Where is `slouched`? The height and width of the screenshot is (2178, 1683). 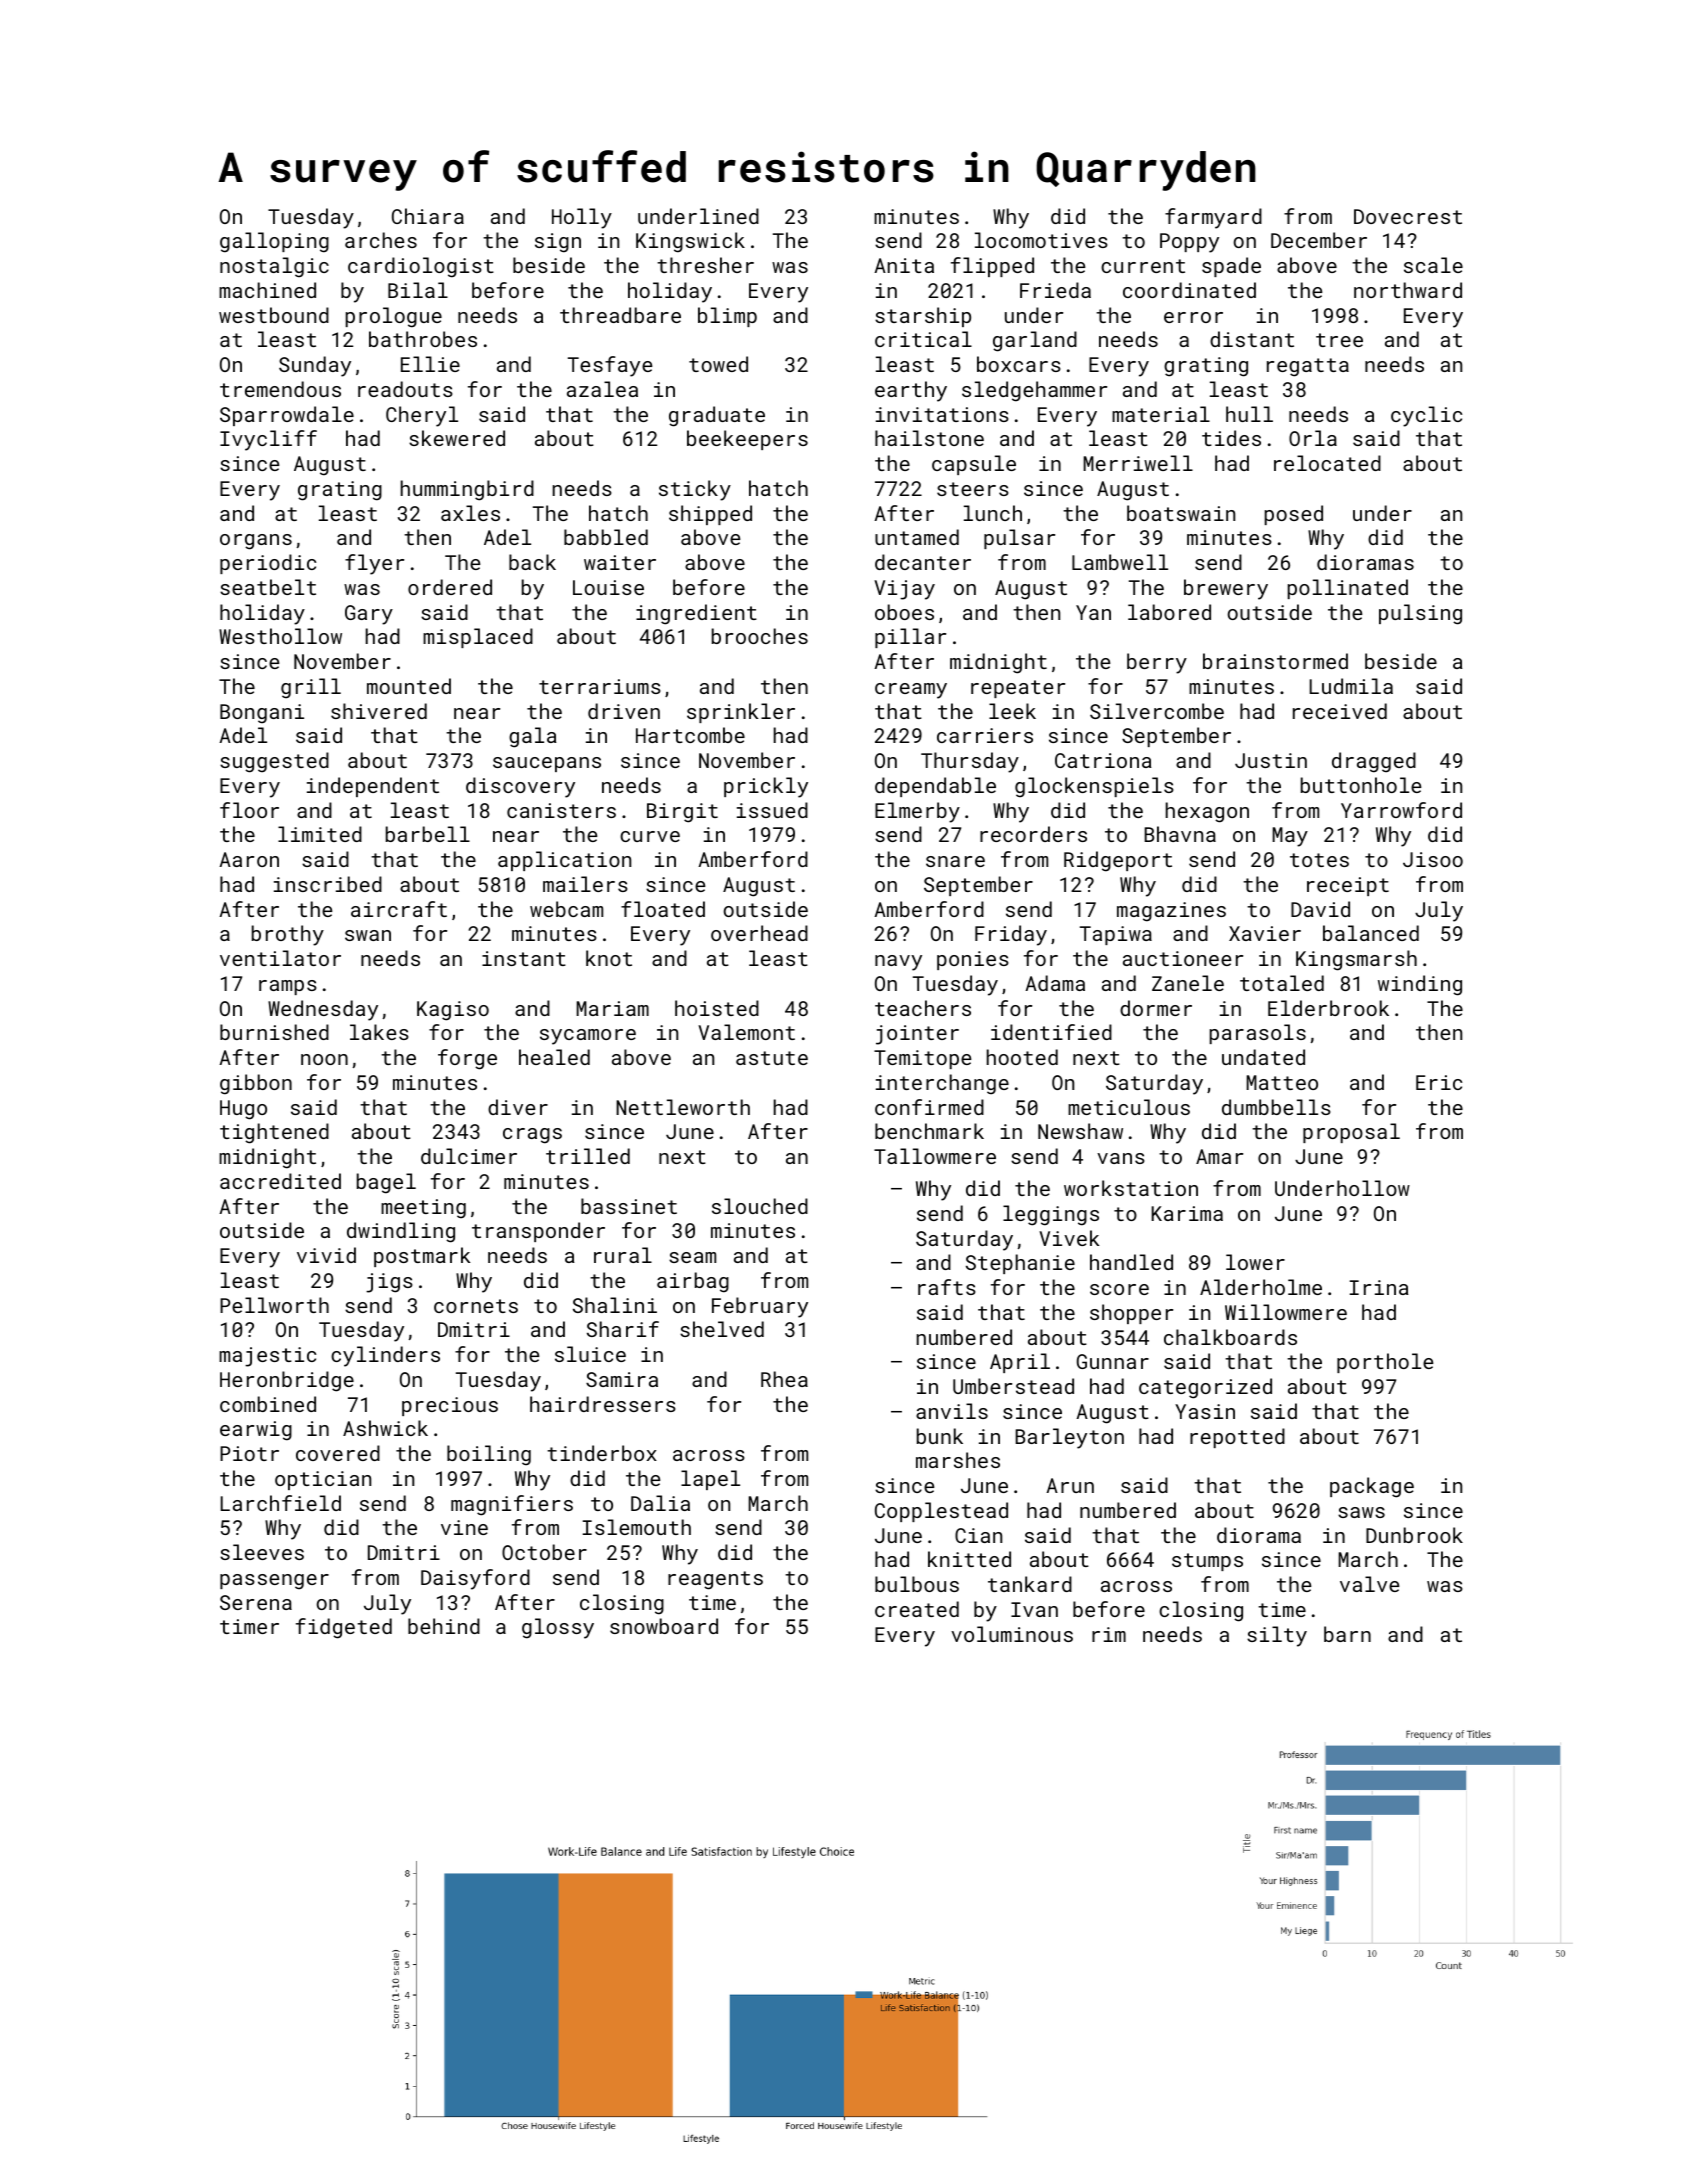 slouched is located at coordinates (760, 1206).
